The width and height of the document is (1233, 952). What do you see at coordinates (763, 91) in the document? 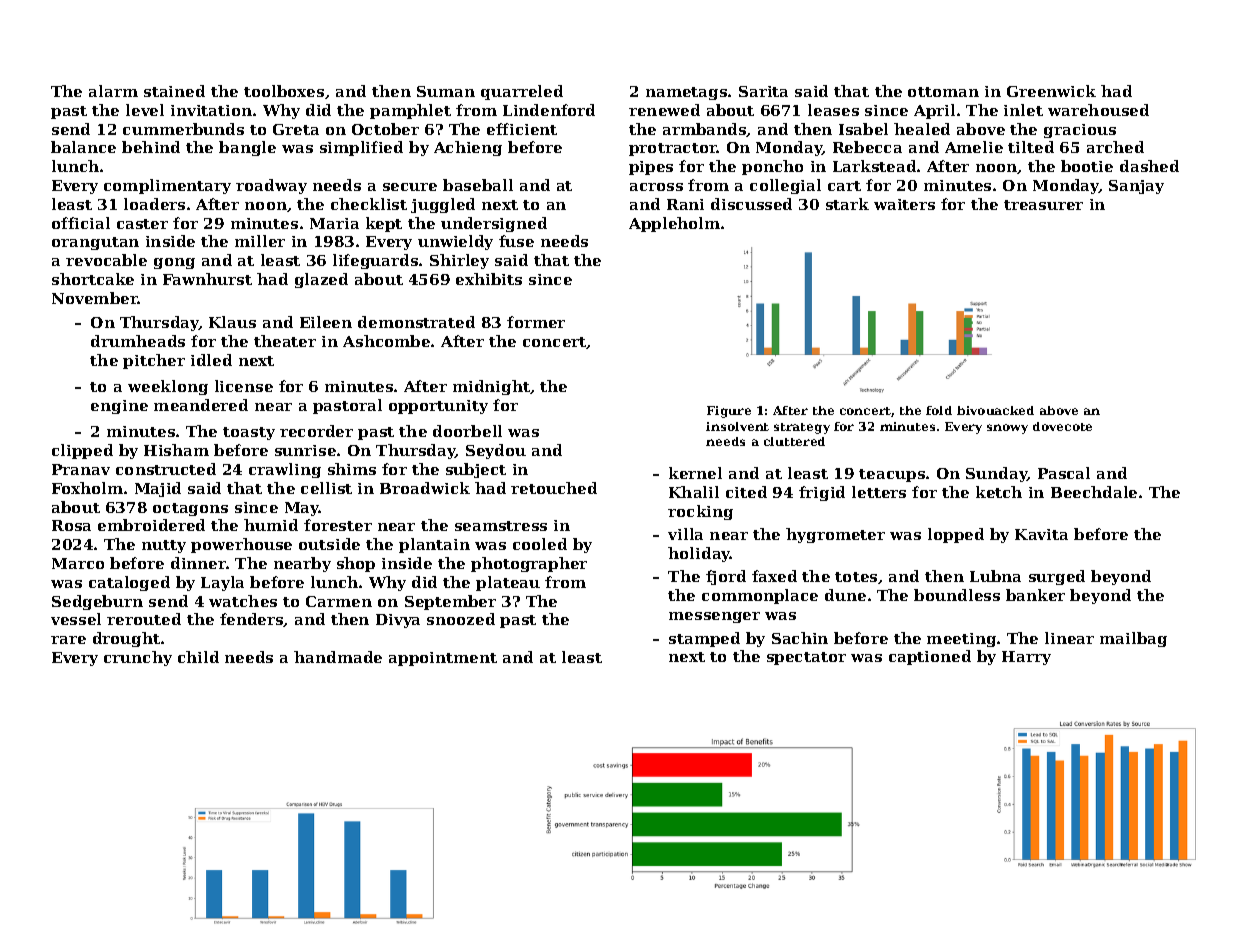
I see `Sarita` at bounding box center [763, 91].
